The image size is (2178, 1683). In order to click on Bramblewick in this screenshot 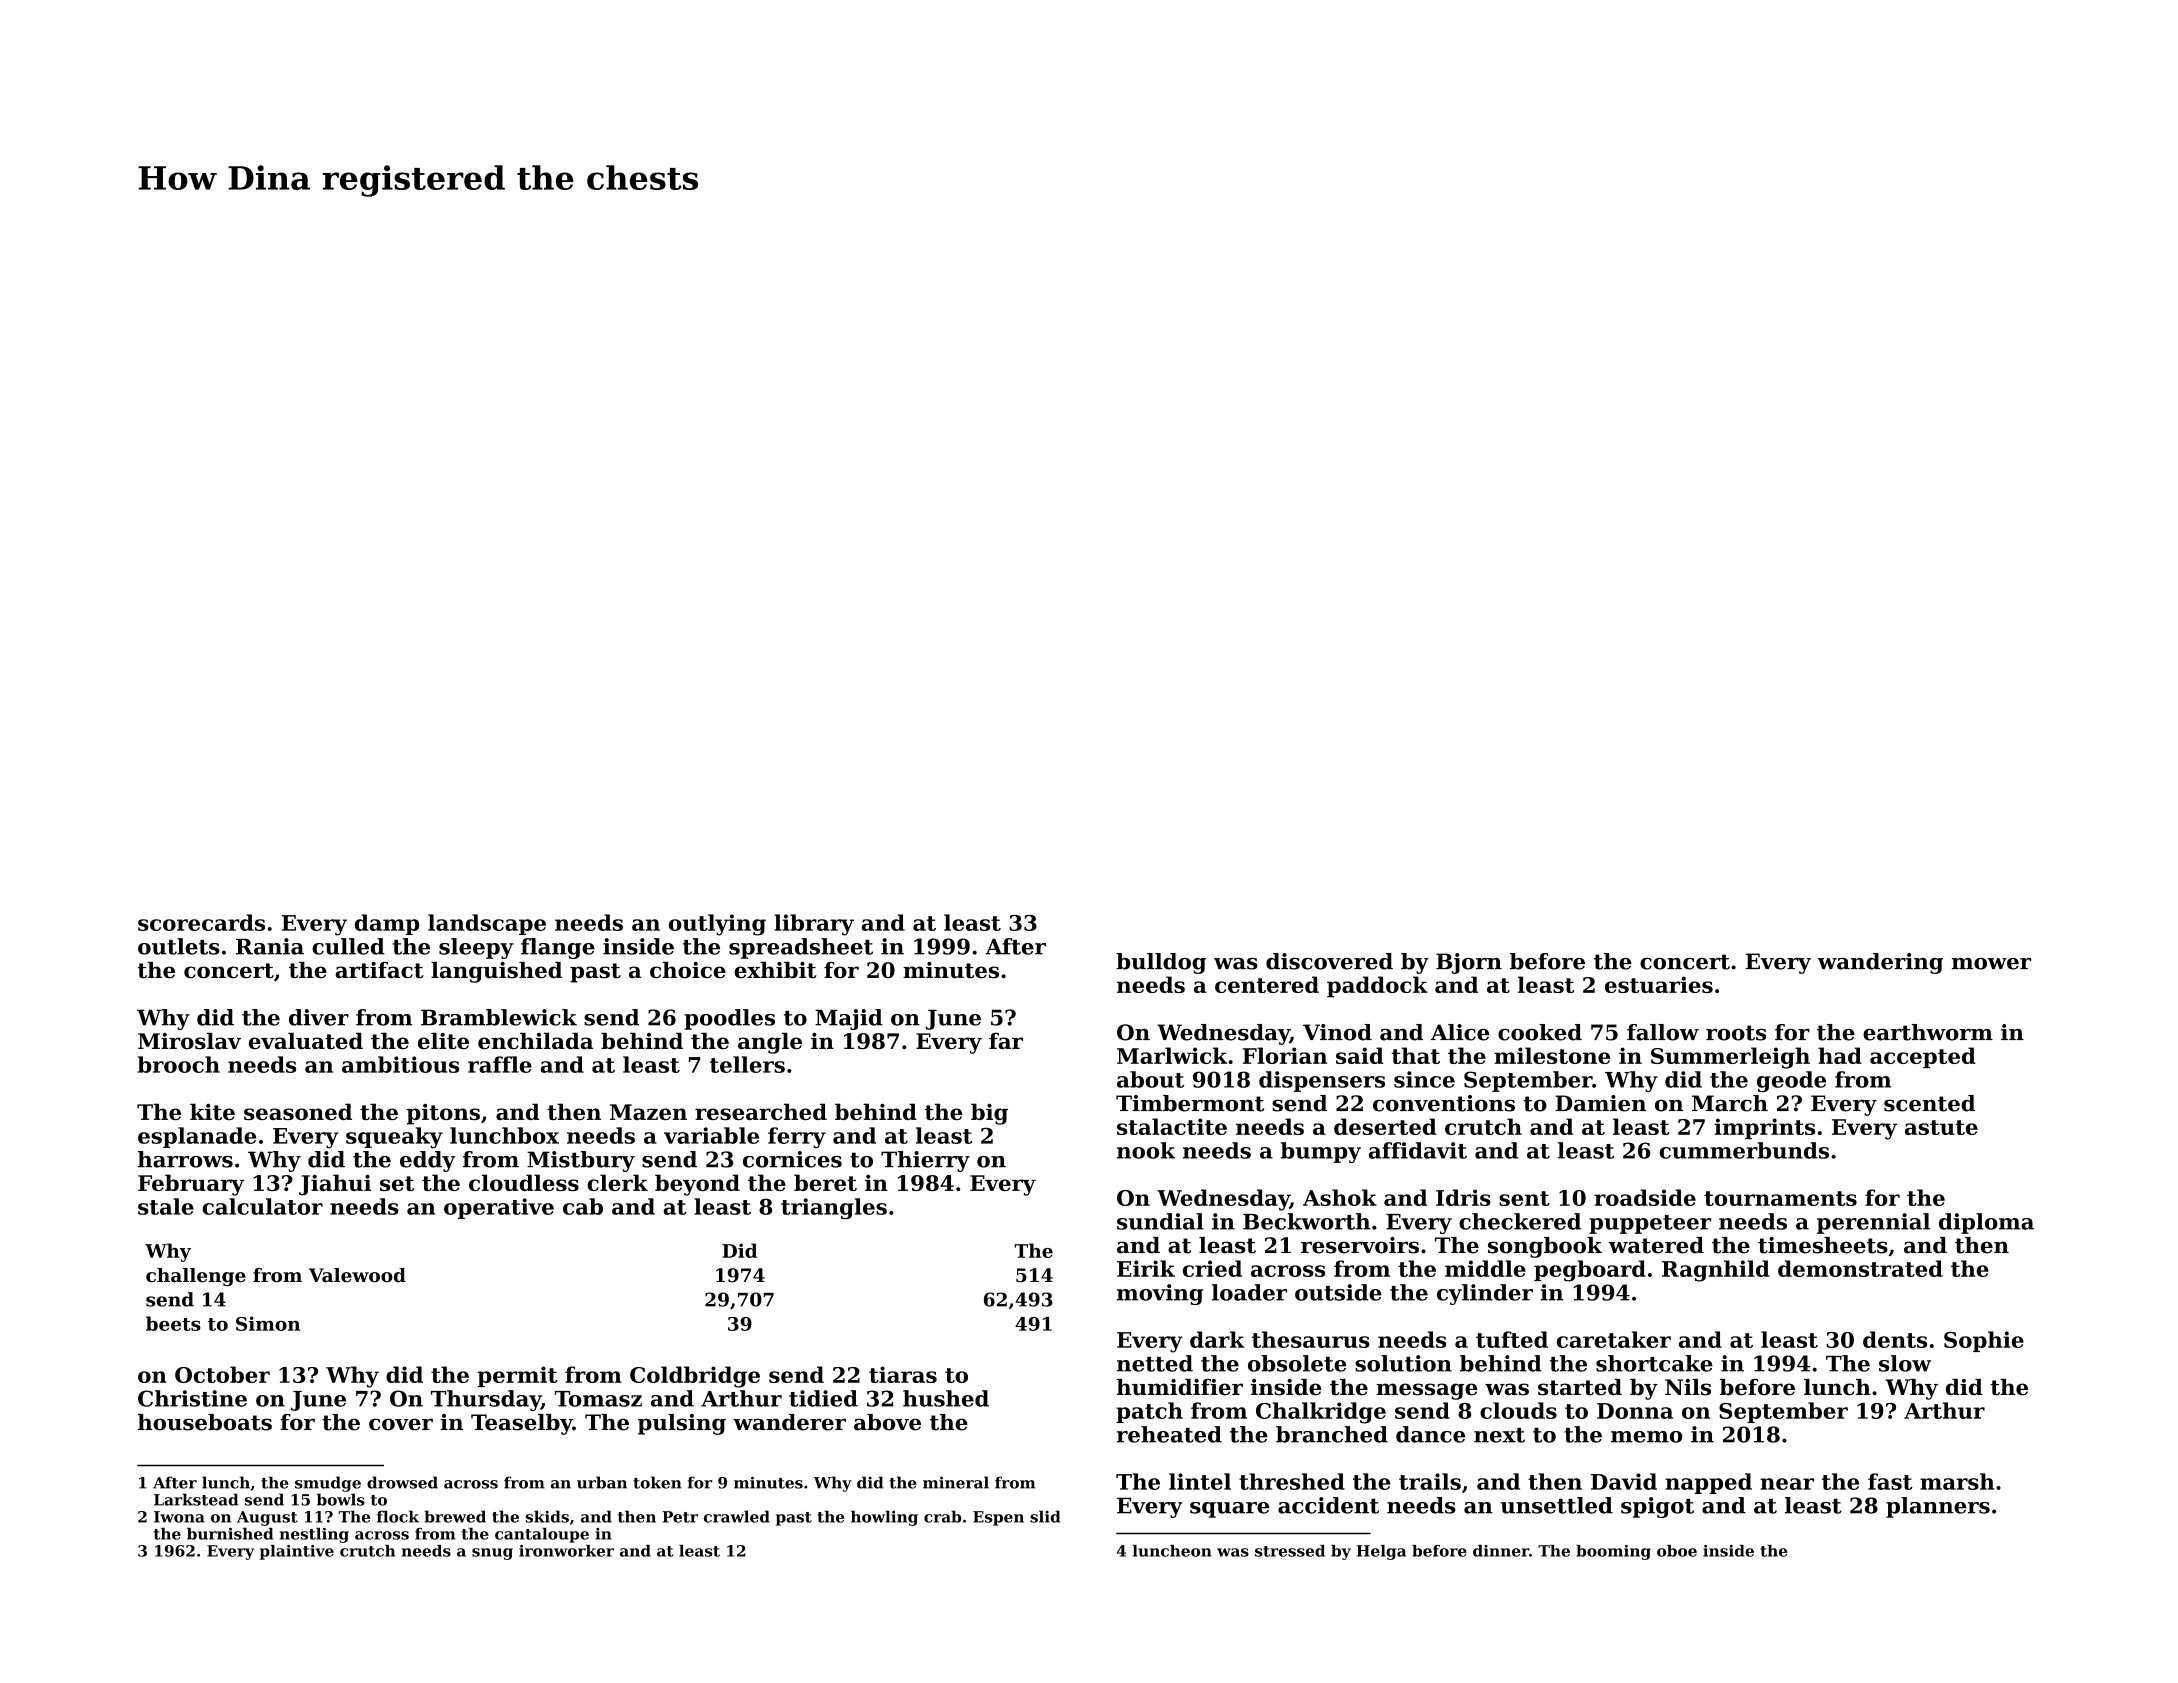, I will do `click(499, 1017)`.
